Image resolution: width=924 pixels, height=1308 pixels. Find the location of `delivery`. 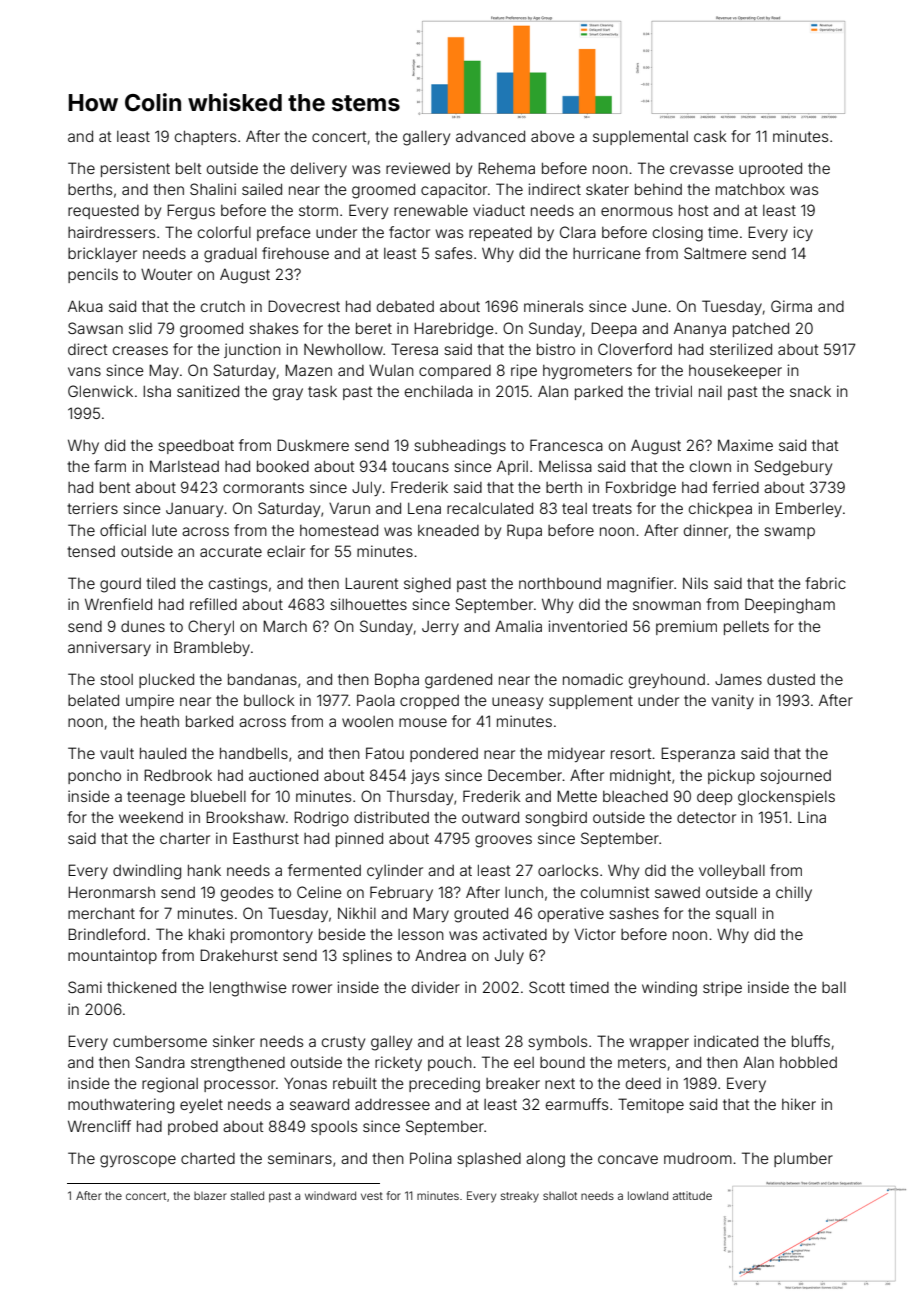

delivery is located at coordinates (319, 169).
